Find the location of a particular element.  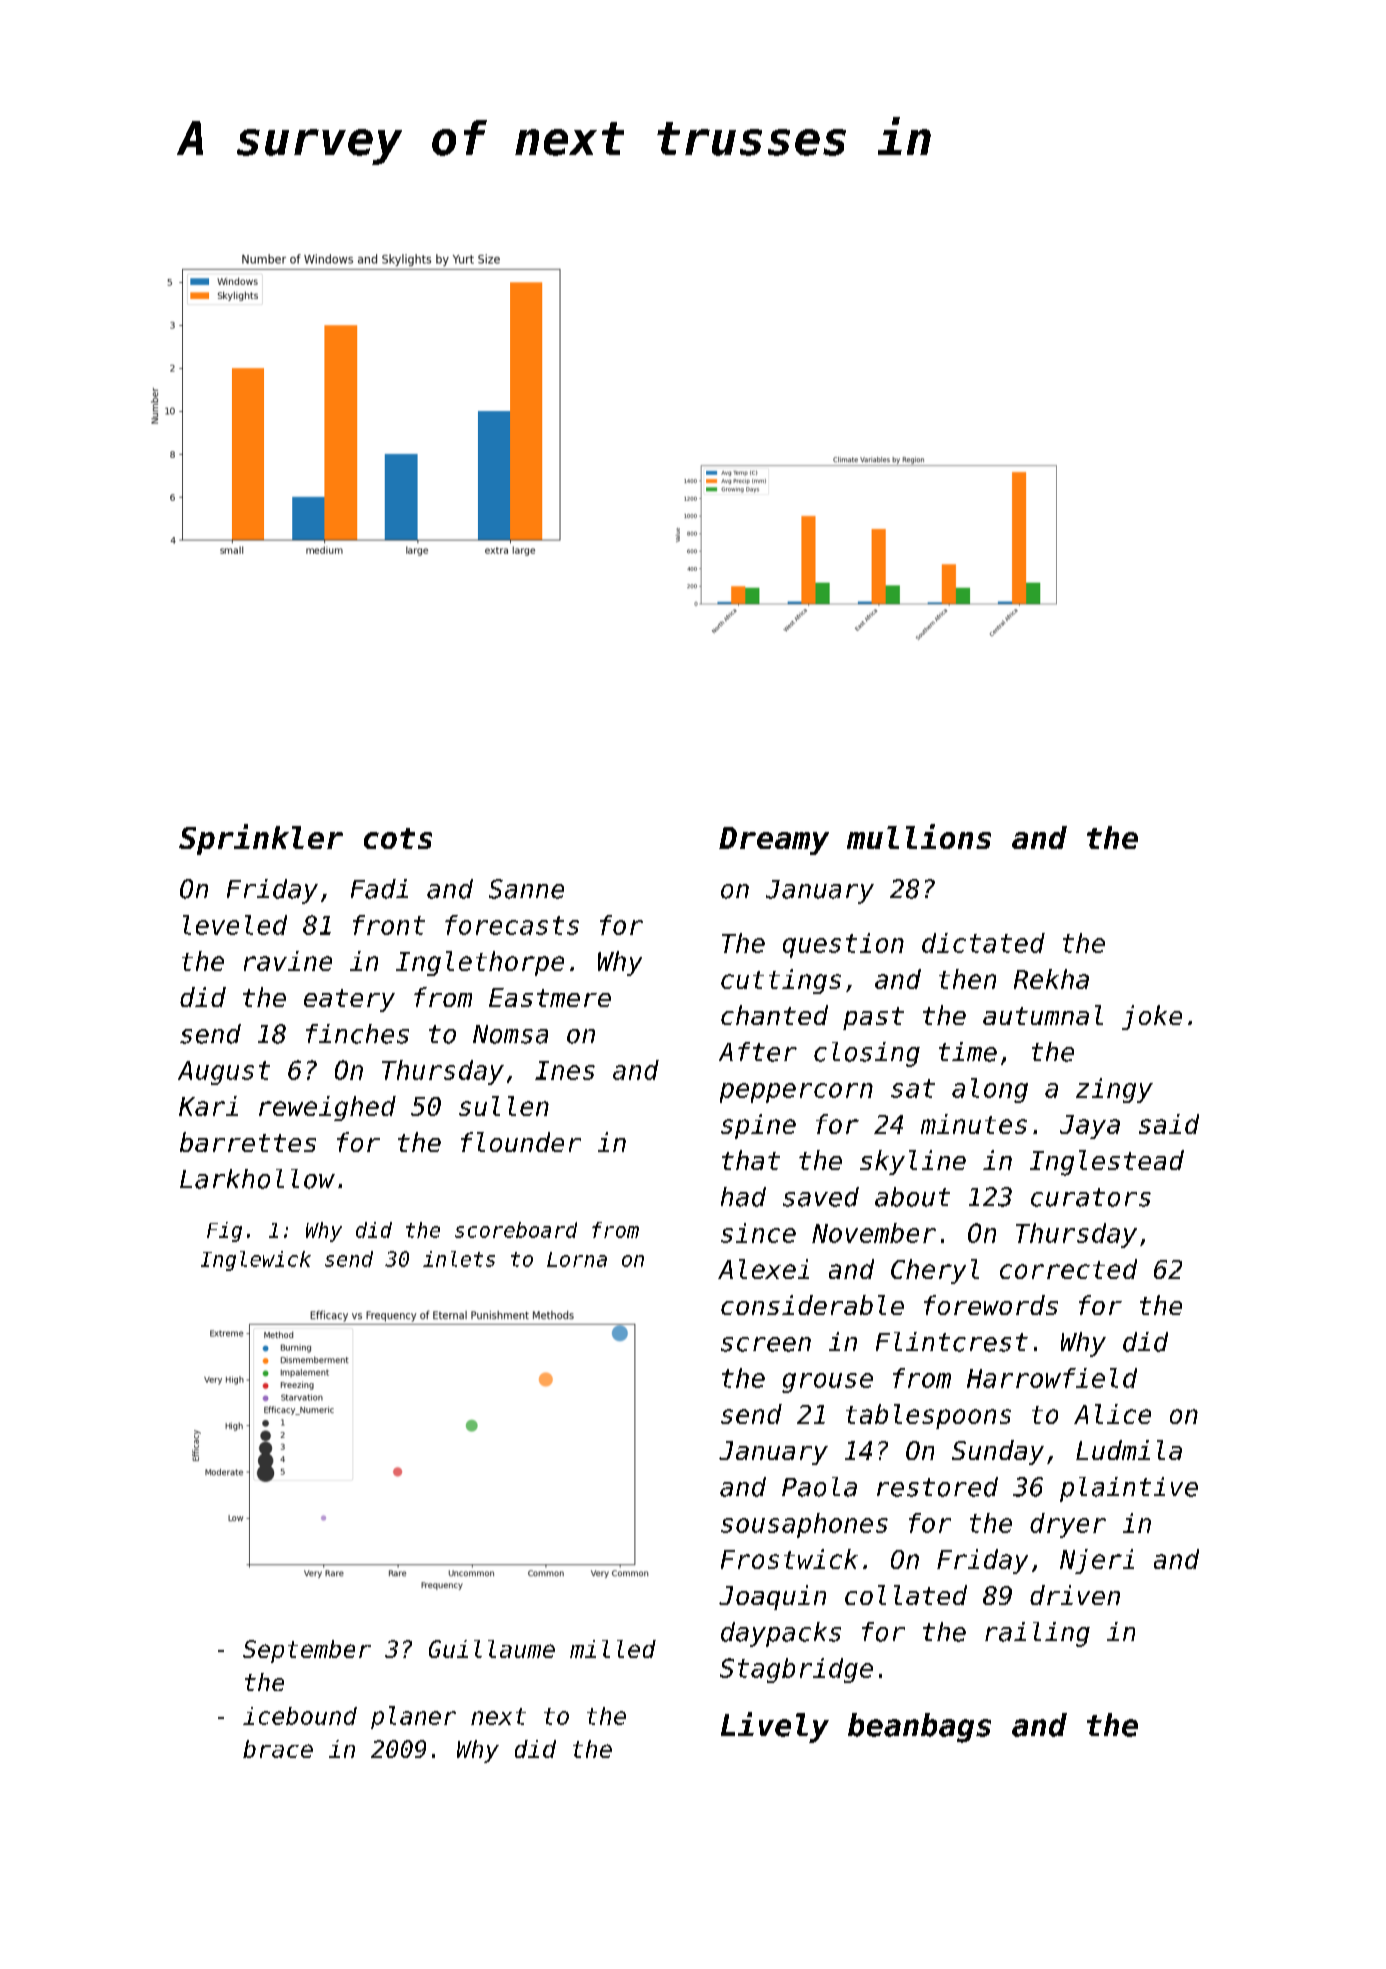

scoreboard is located at coordinates (516, 1230).
